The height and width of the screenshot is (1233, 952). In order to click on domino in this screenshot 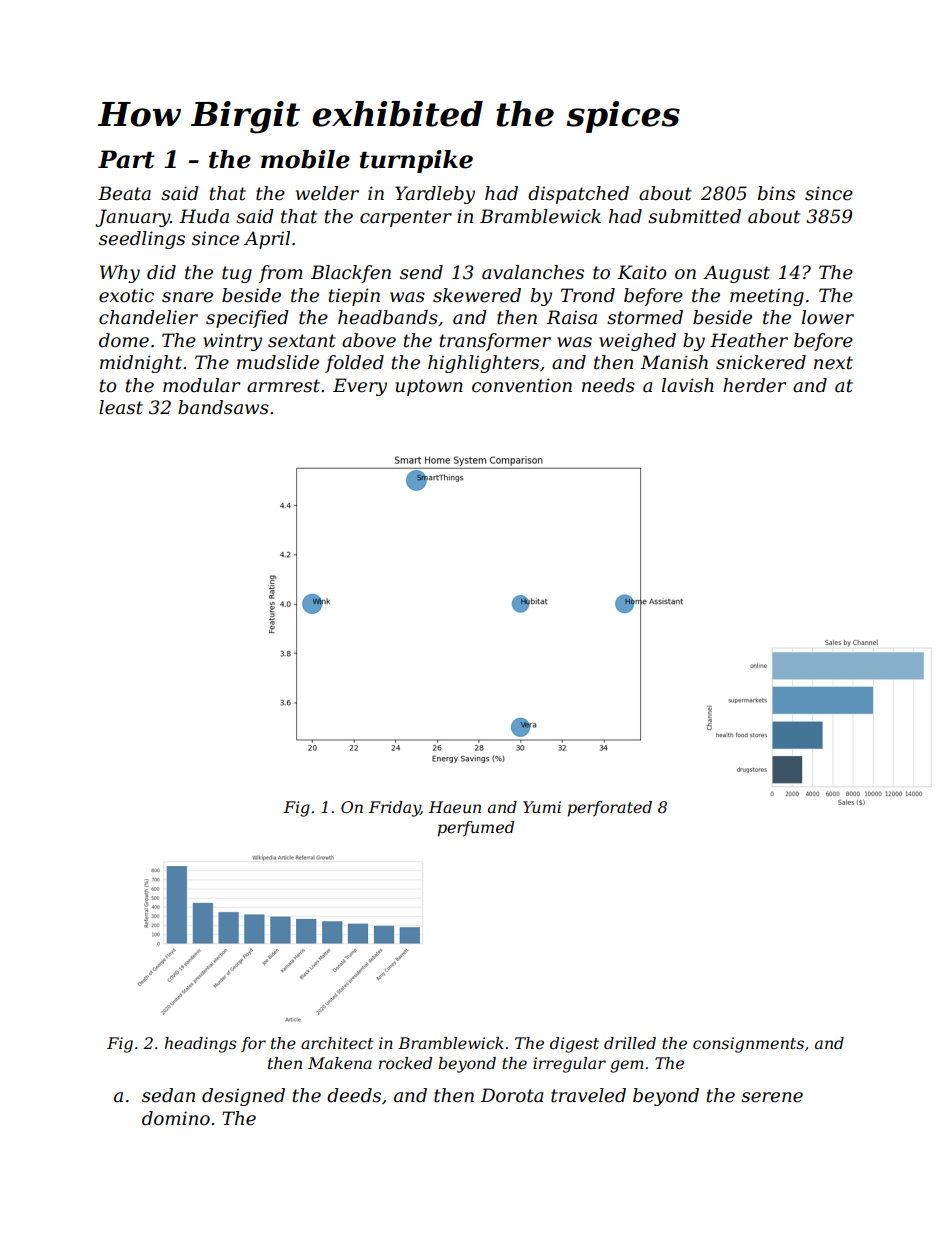, I will do `click(176, 1118)`.
